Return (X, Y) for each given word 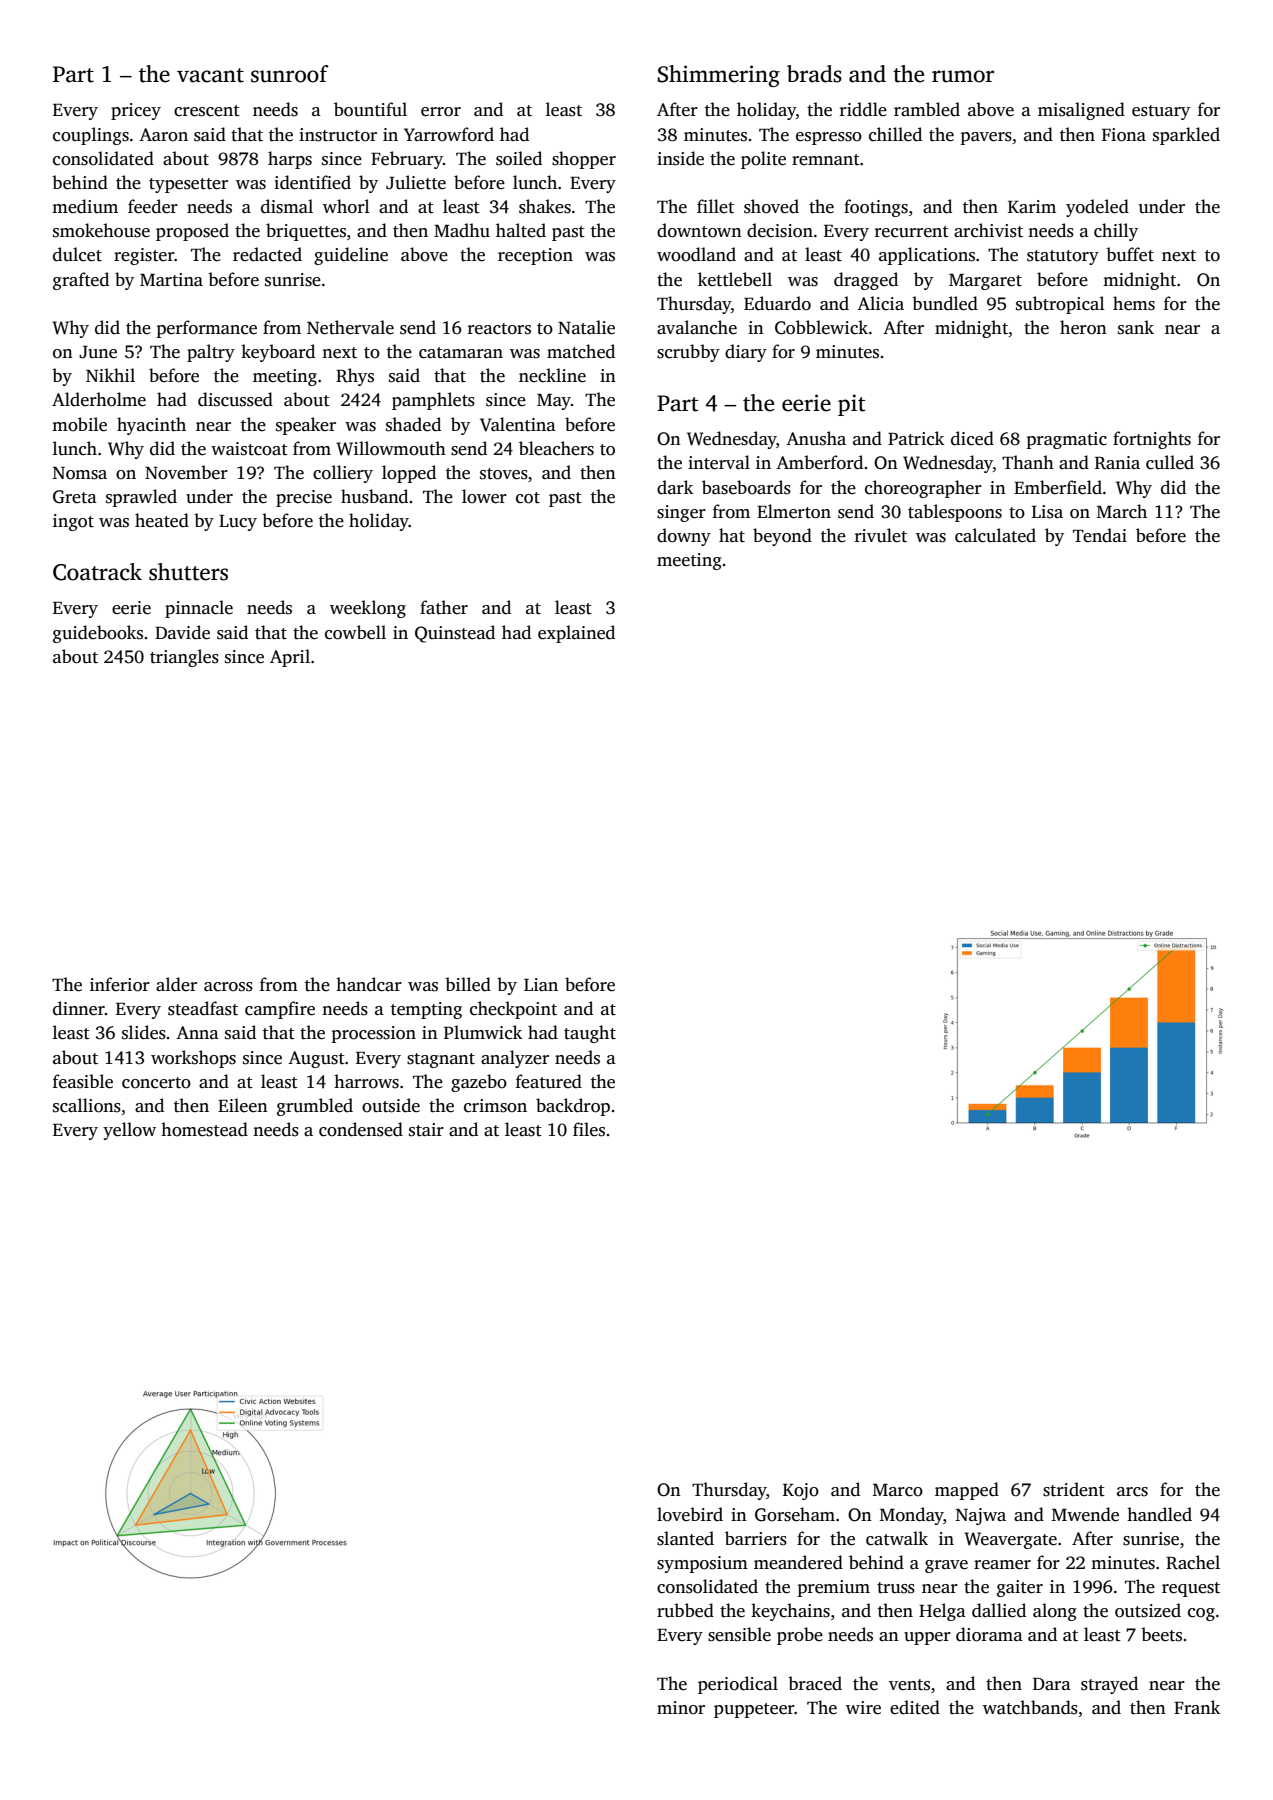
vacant (210, 75)
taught (590, 1034)
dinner (79, 1008)
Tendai (1100, 535)
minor (681, 1708)
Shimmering (719, 76)
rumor (963, 76)
